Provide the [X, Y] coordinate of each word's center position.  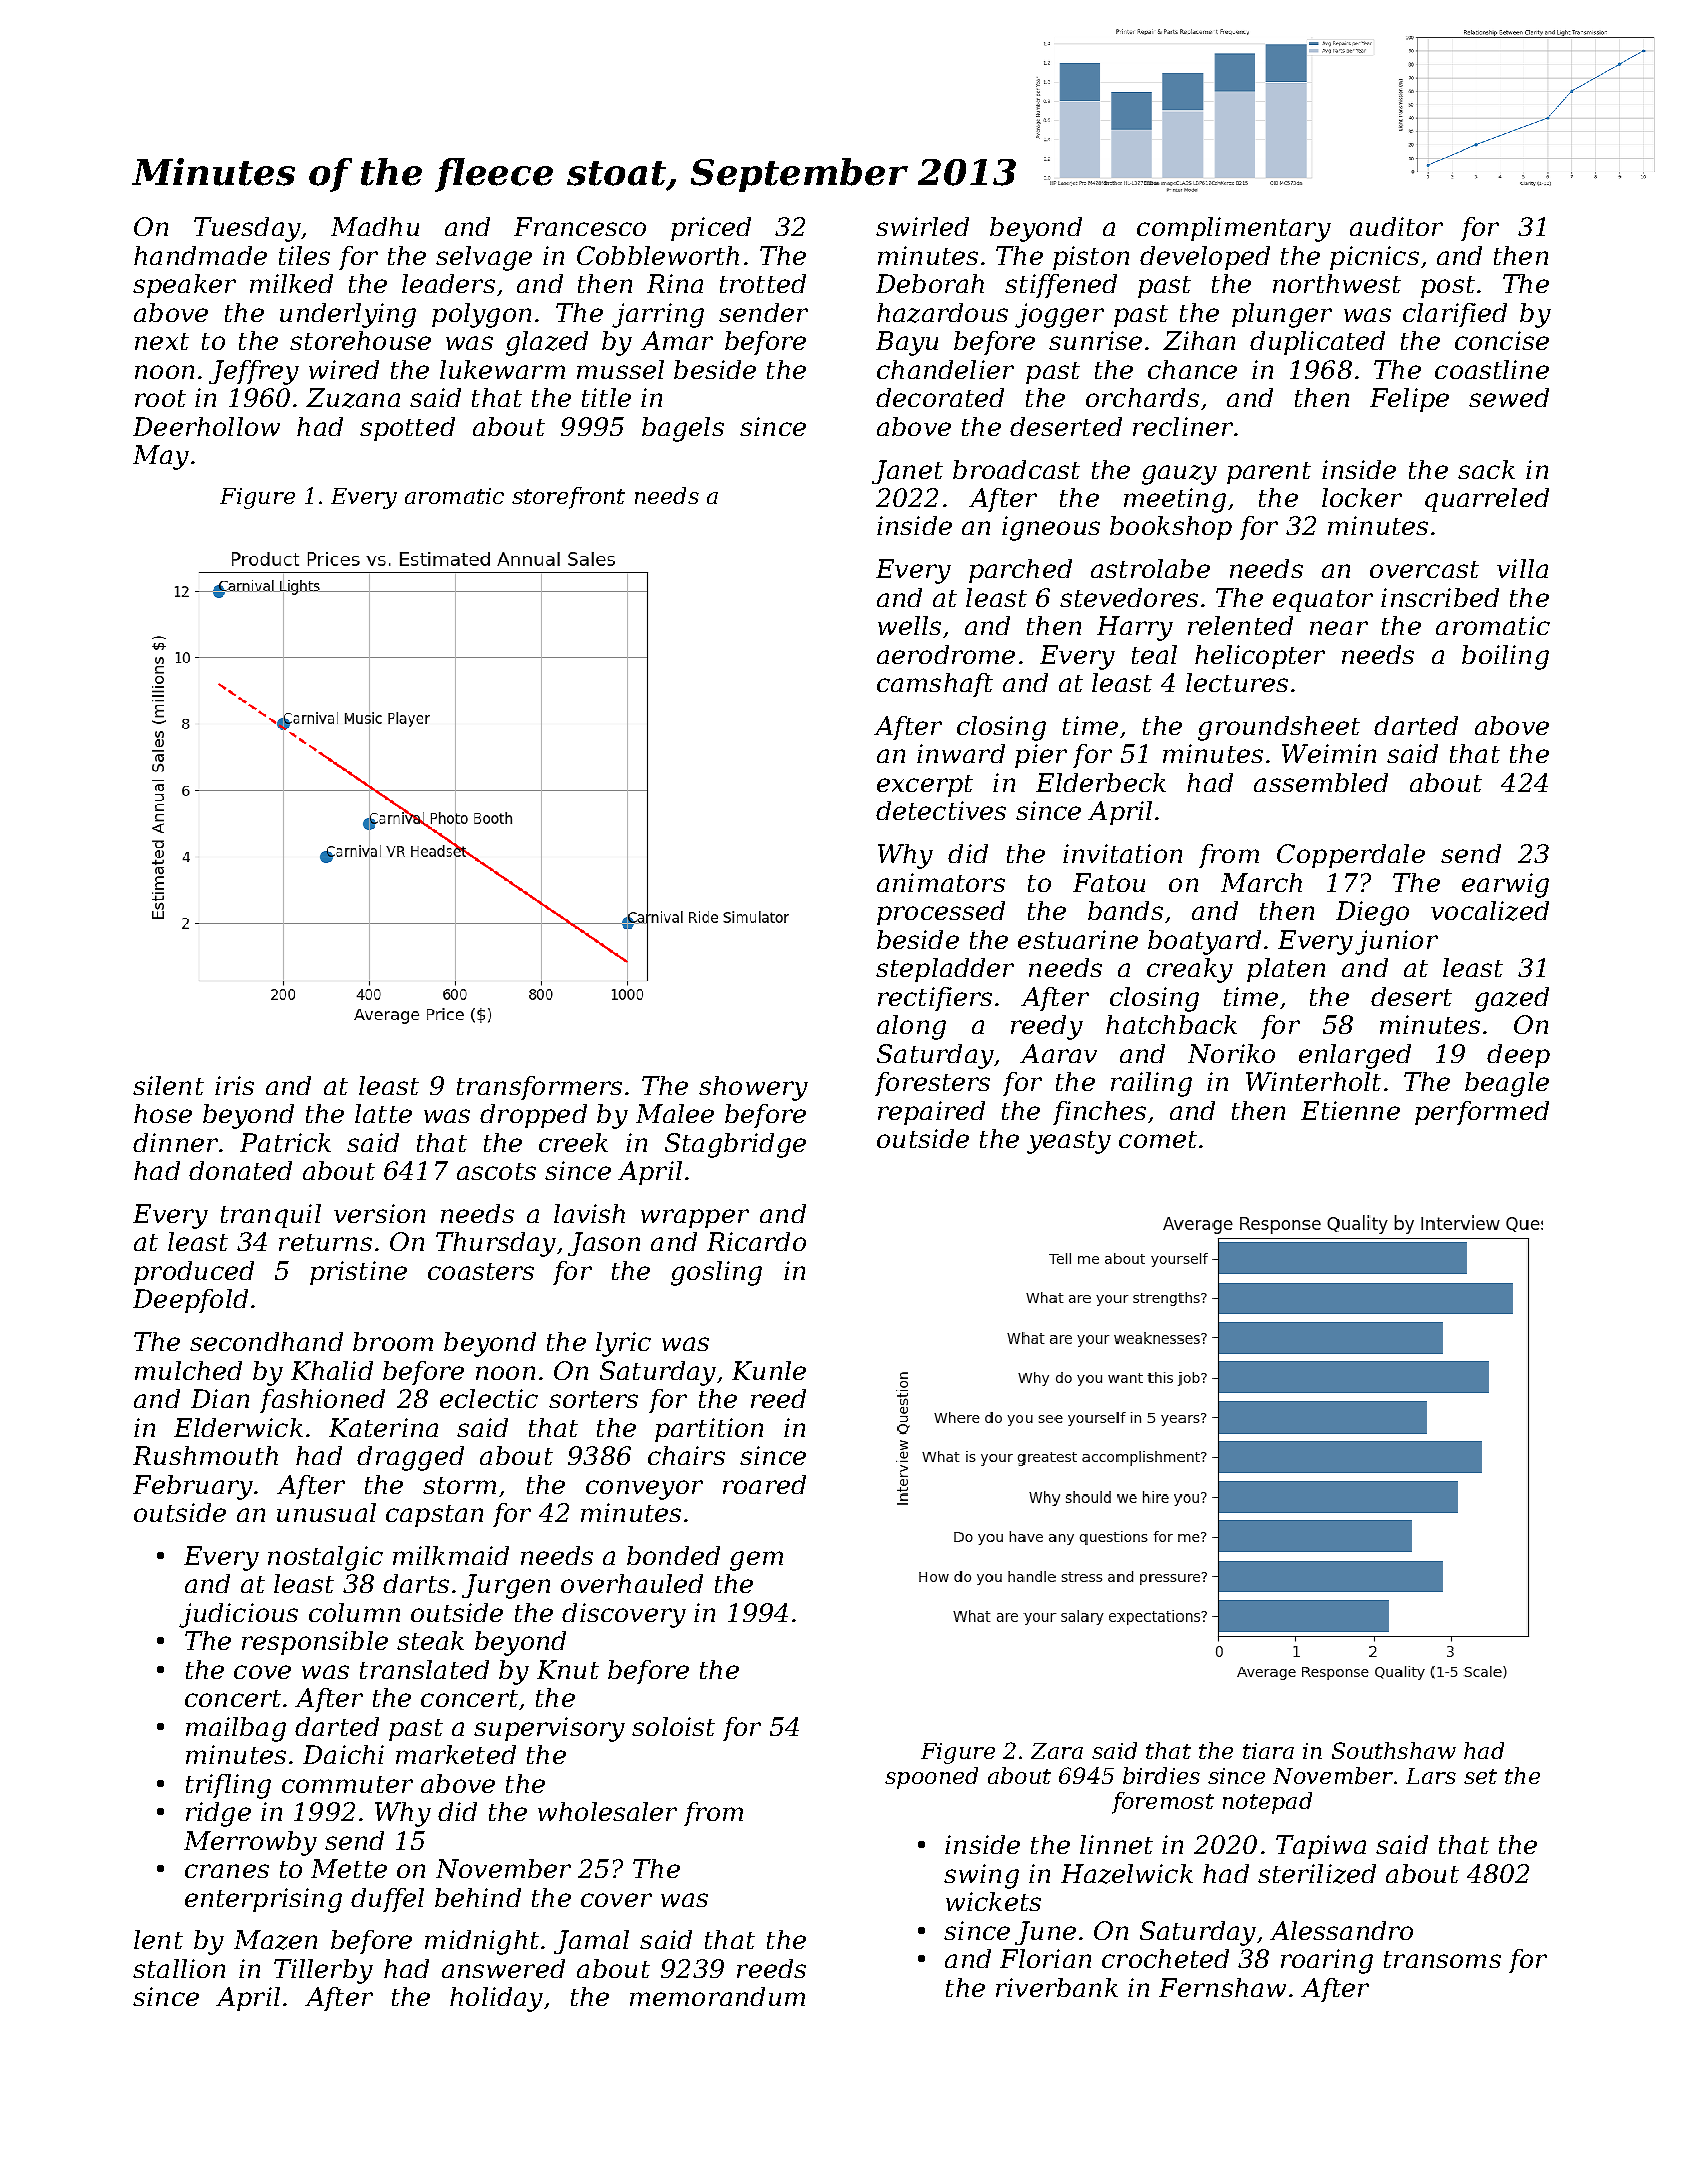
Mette [349, 1868]
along [911, 1027]
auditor [1396, 226]
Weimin [1329, 753]
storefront [568, 498]
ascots [496, 1171]
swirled [922, 226]
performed [1482, 1113]
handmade [200, 255]
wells [909, 625]
